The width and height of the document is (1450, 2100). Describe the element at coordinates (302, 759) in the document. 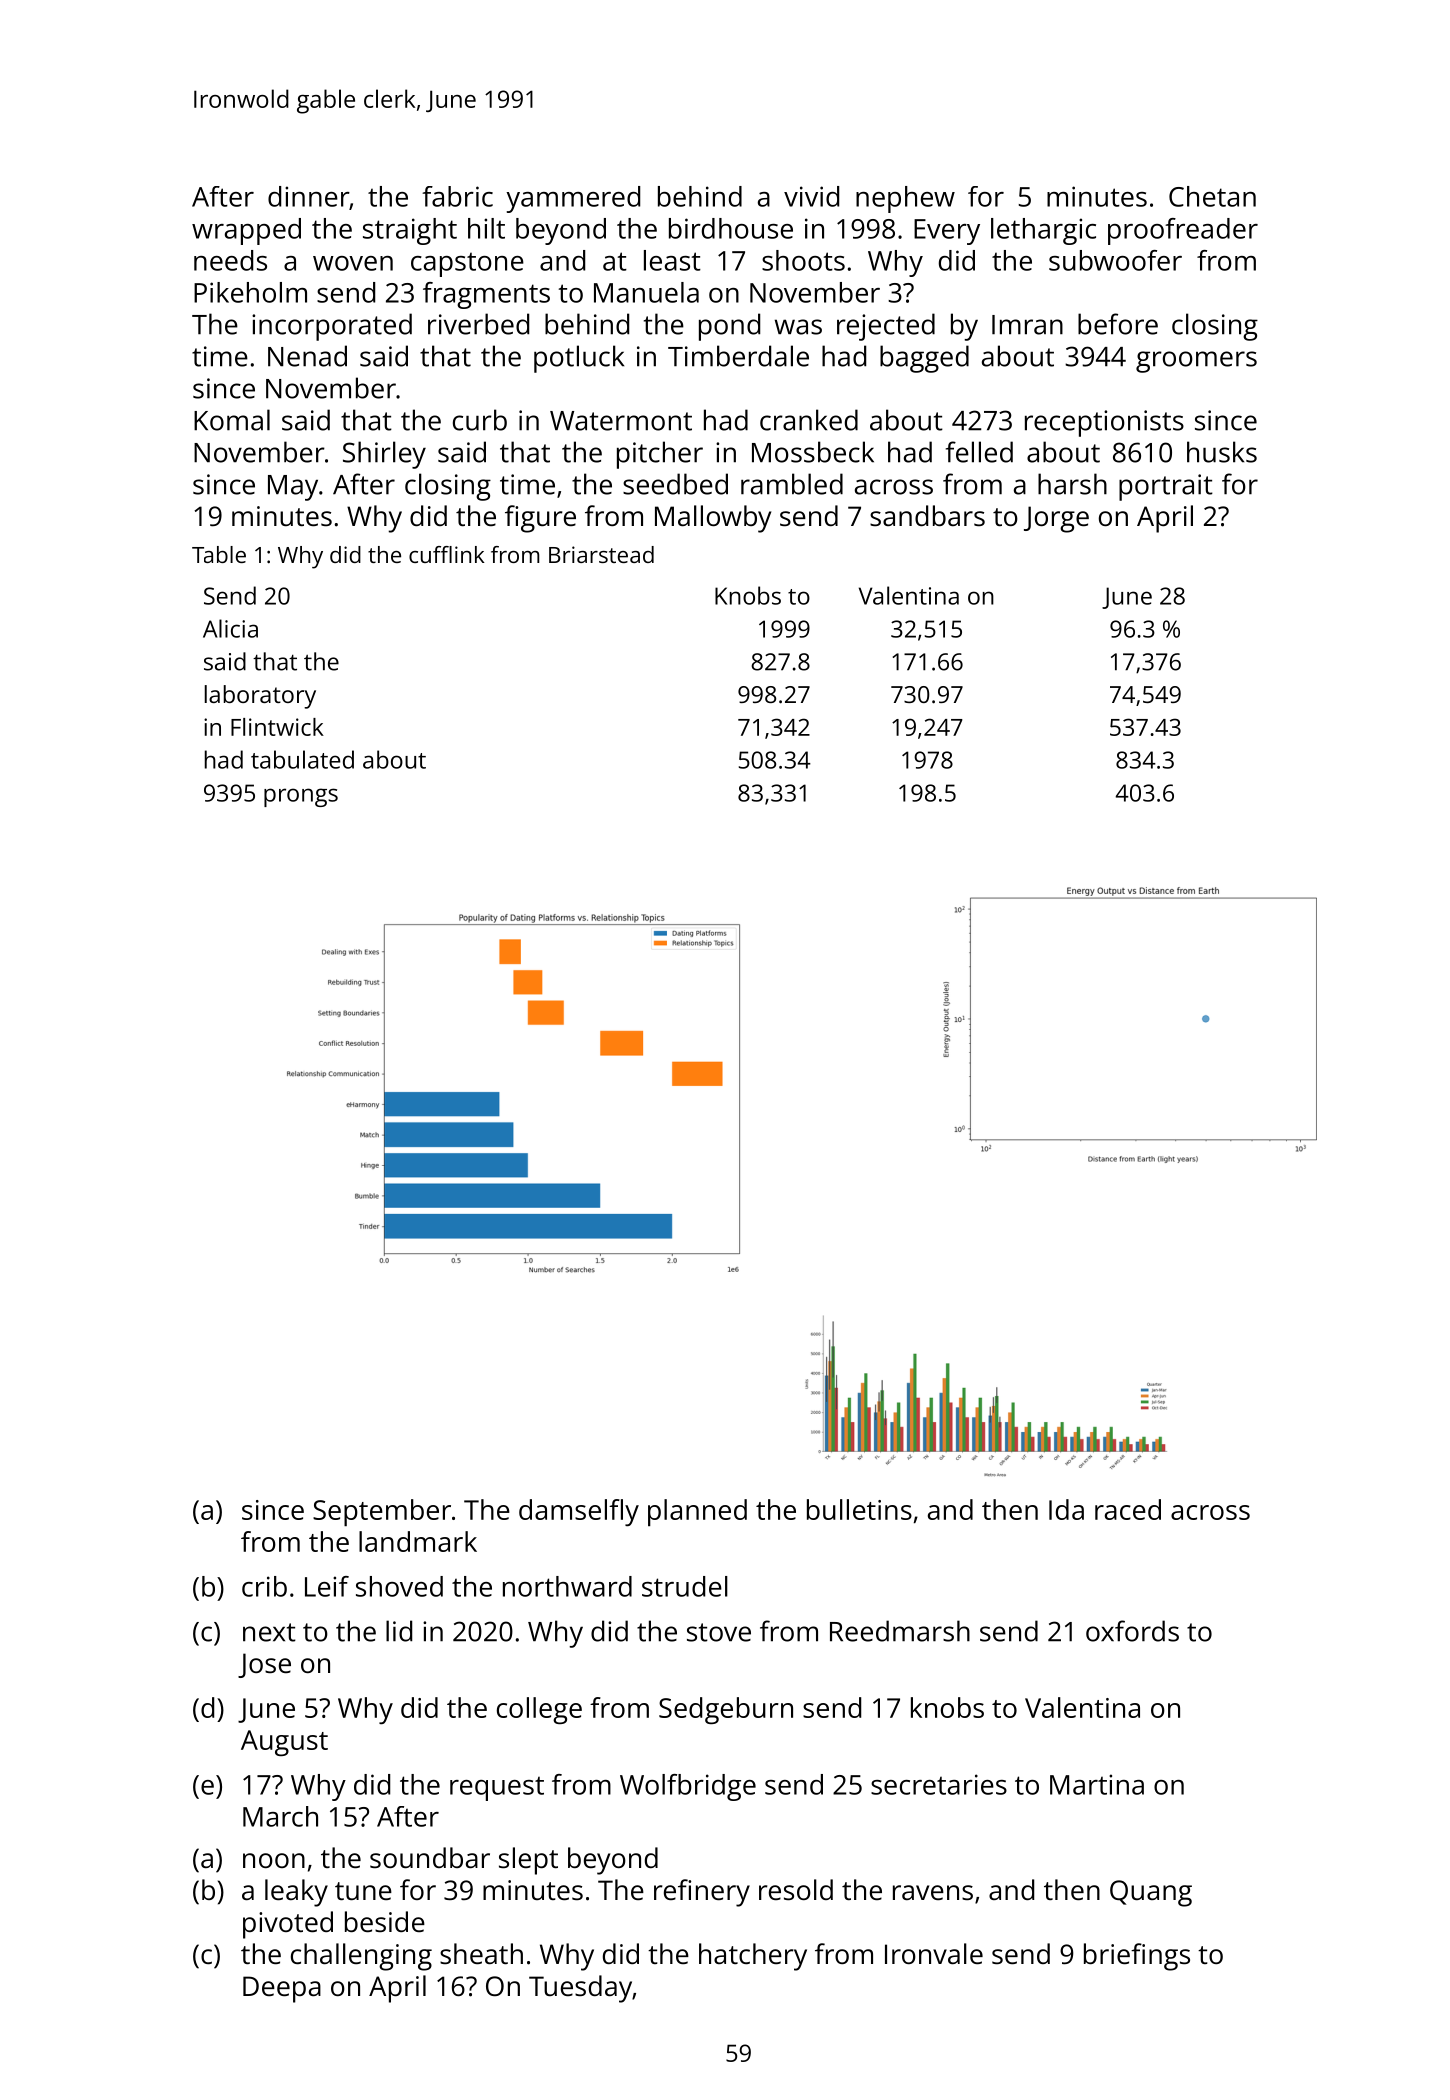

I see `tabulated` at that location.
